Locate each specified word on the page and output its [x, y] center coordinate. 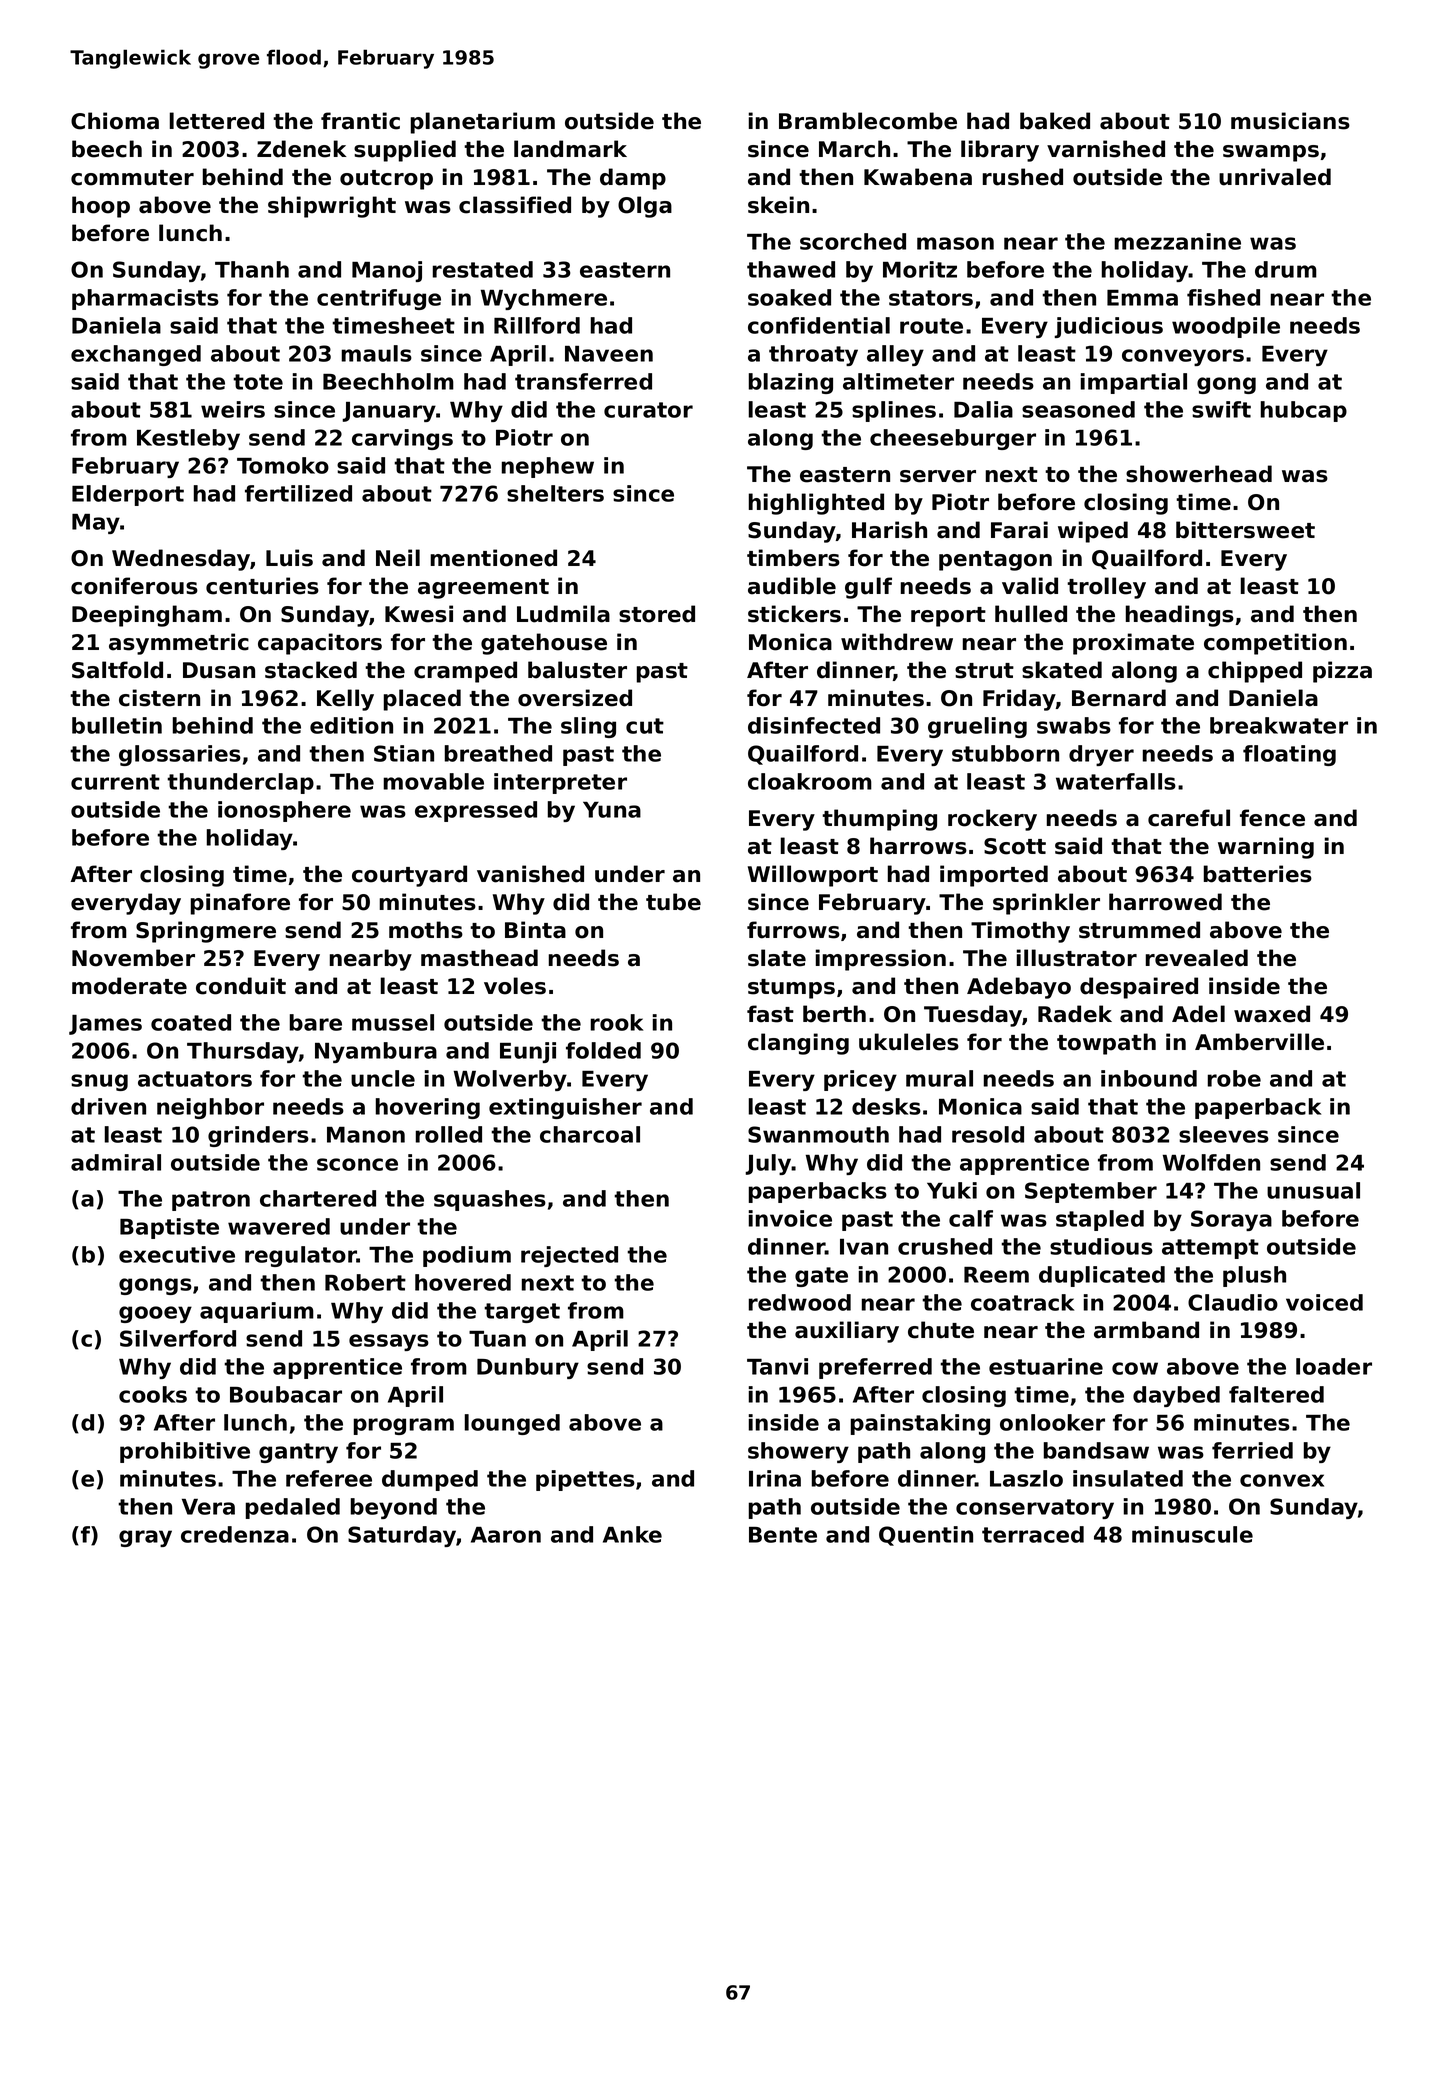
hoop [101, 207]
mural [939, 1078]
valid [1030, 586]
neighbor [210, 1108]
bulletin [117, 725]
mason [955, 243]
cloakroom [810, 781]
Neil [398, 558]
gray [145, 1538]
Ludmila [563, 614]
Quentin [926, 1536]
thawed [791, 269]
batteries [1258, 874]
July [768, 1164]
